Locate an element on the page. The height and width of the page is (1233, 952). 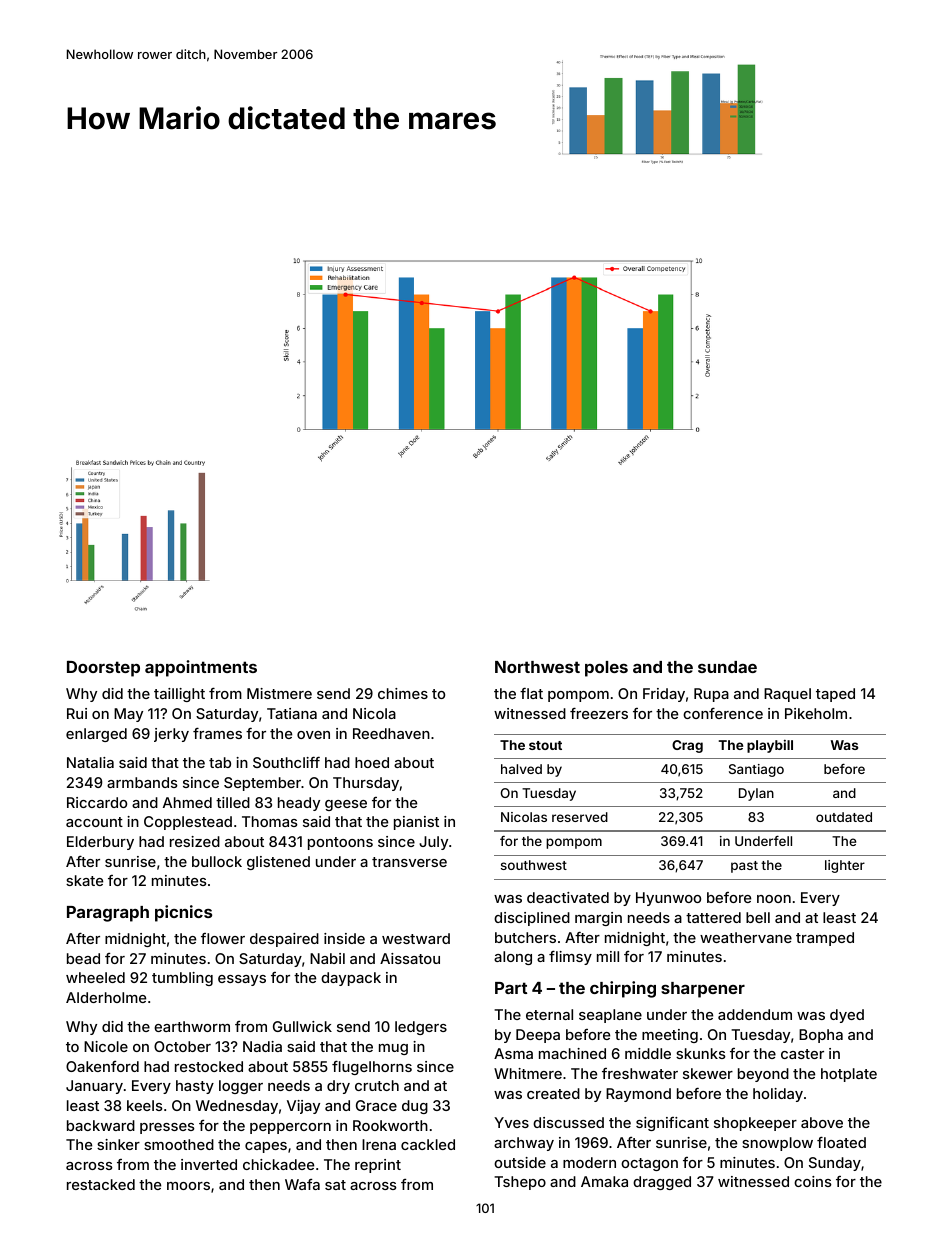
stout is located at coordinates (545, 745).
